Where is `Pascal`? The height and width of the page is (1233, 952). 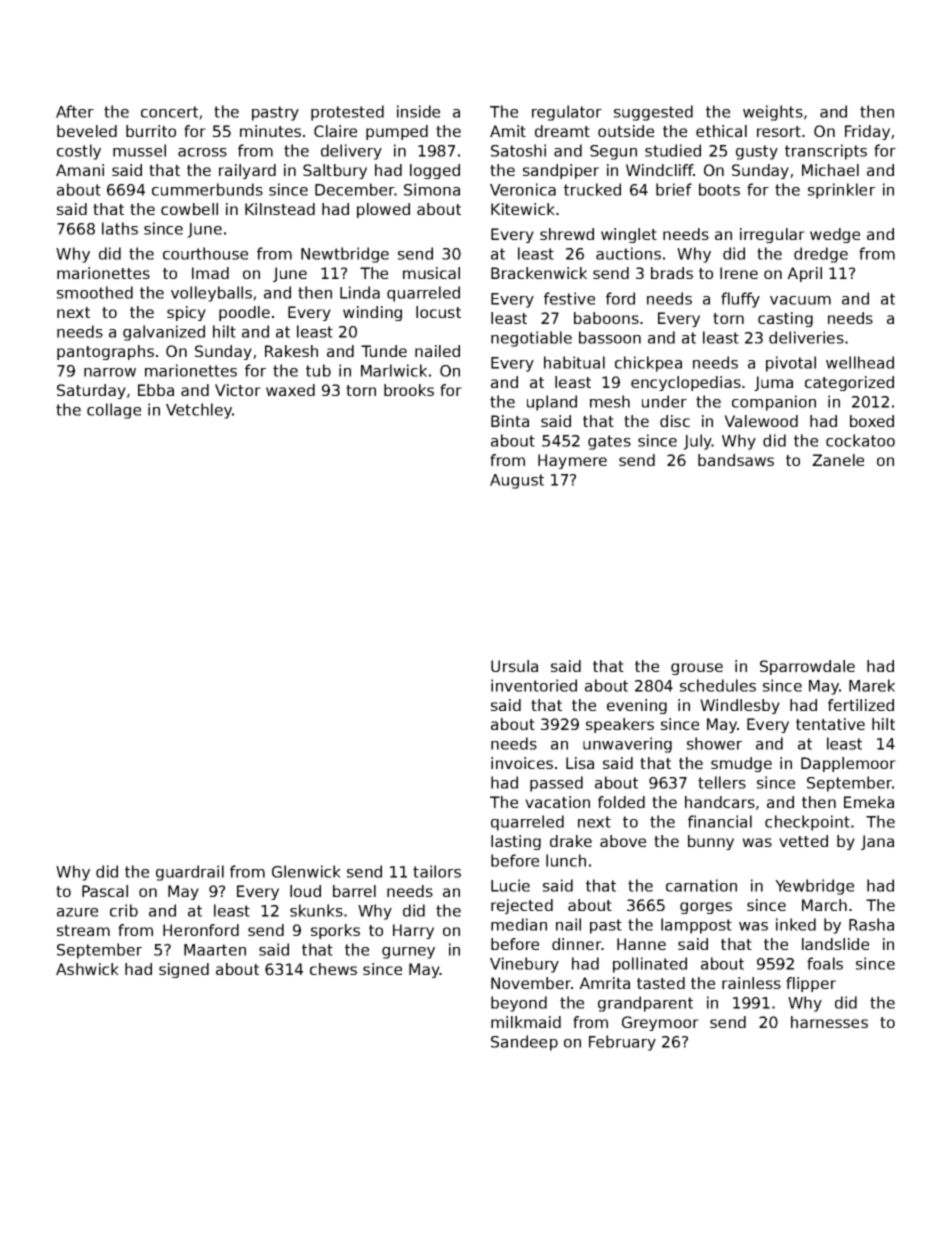
Pascal is located at coordinates (105, 891).
